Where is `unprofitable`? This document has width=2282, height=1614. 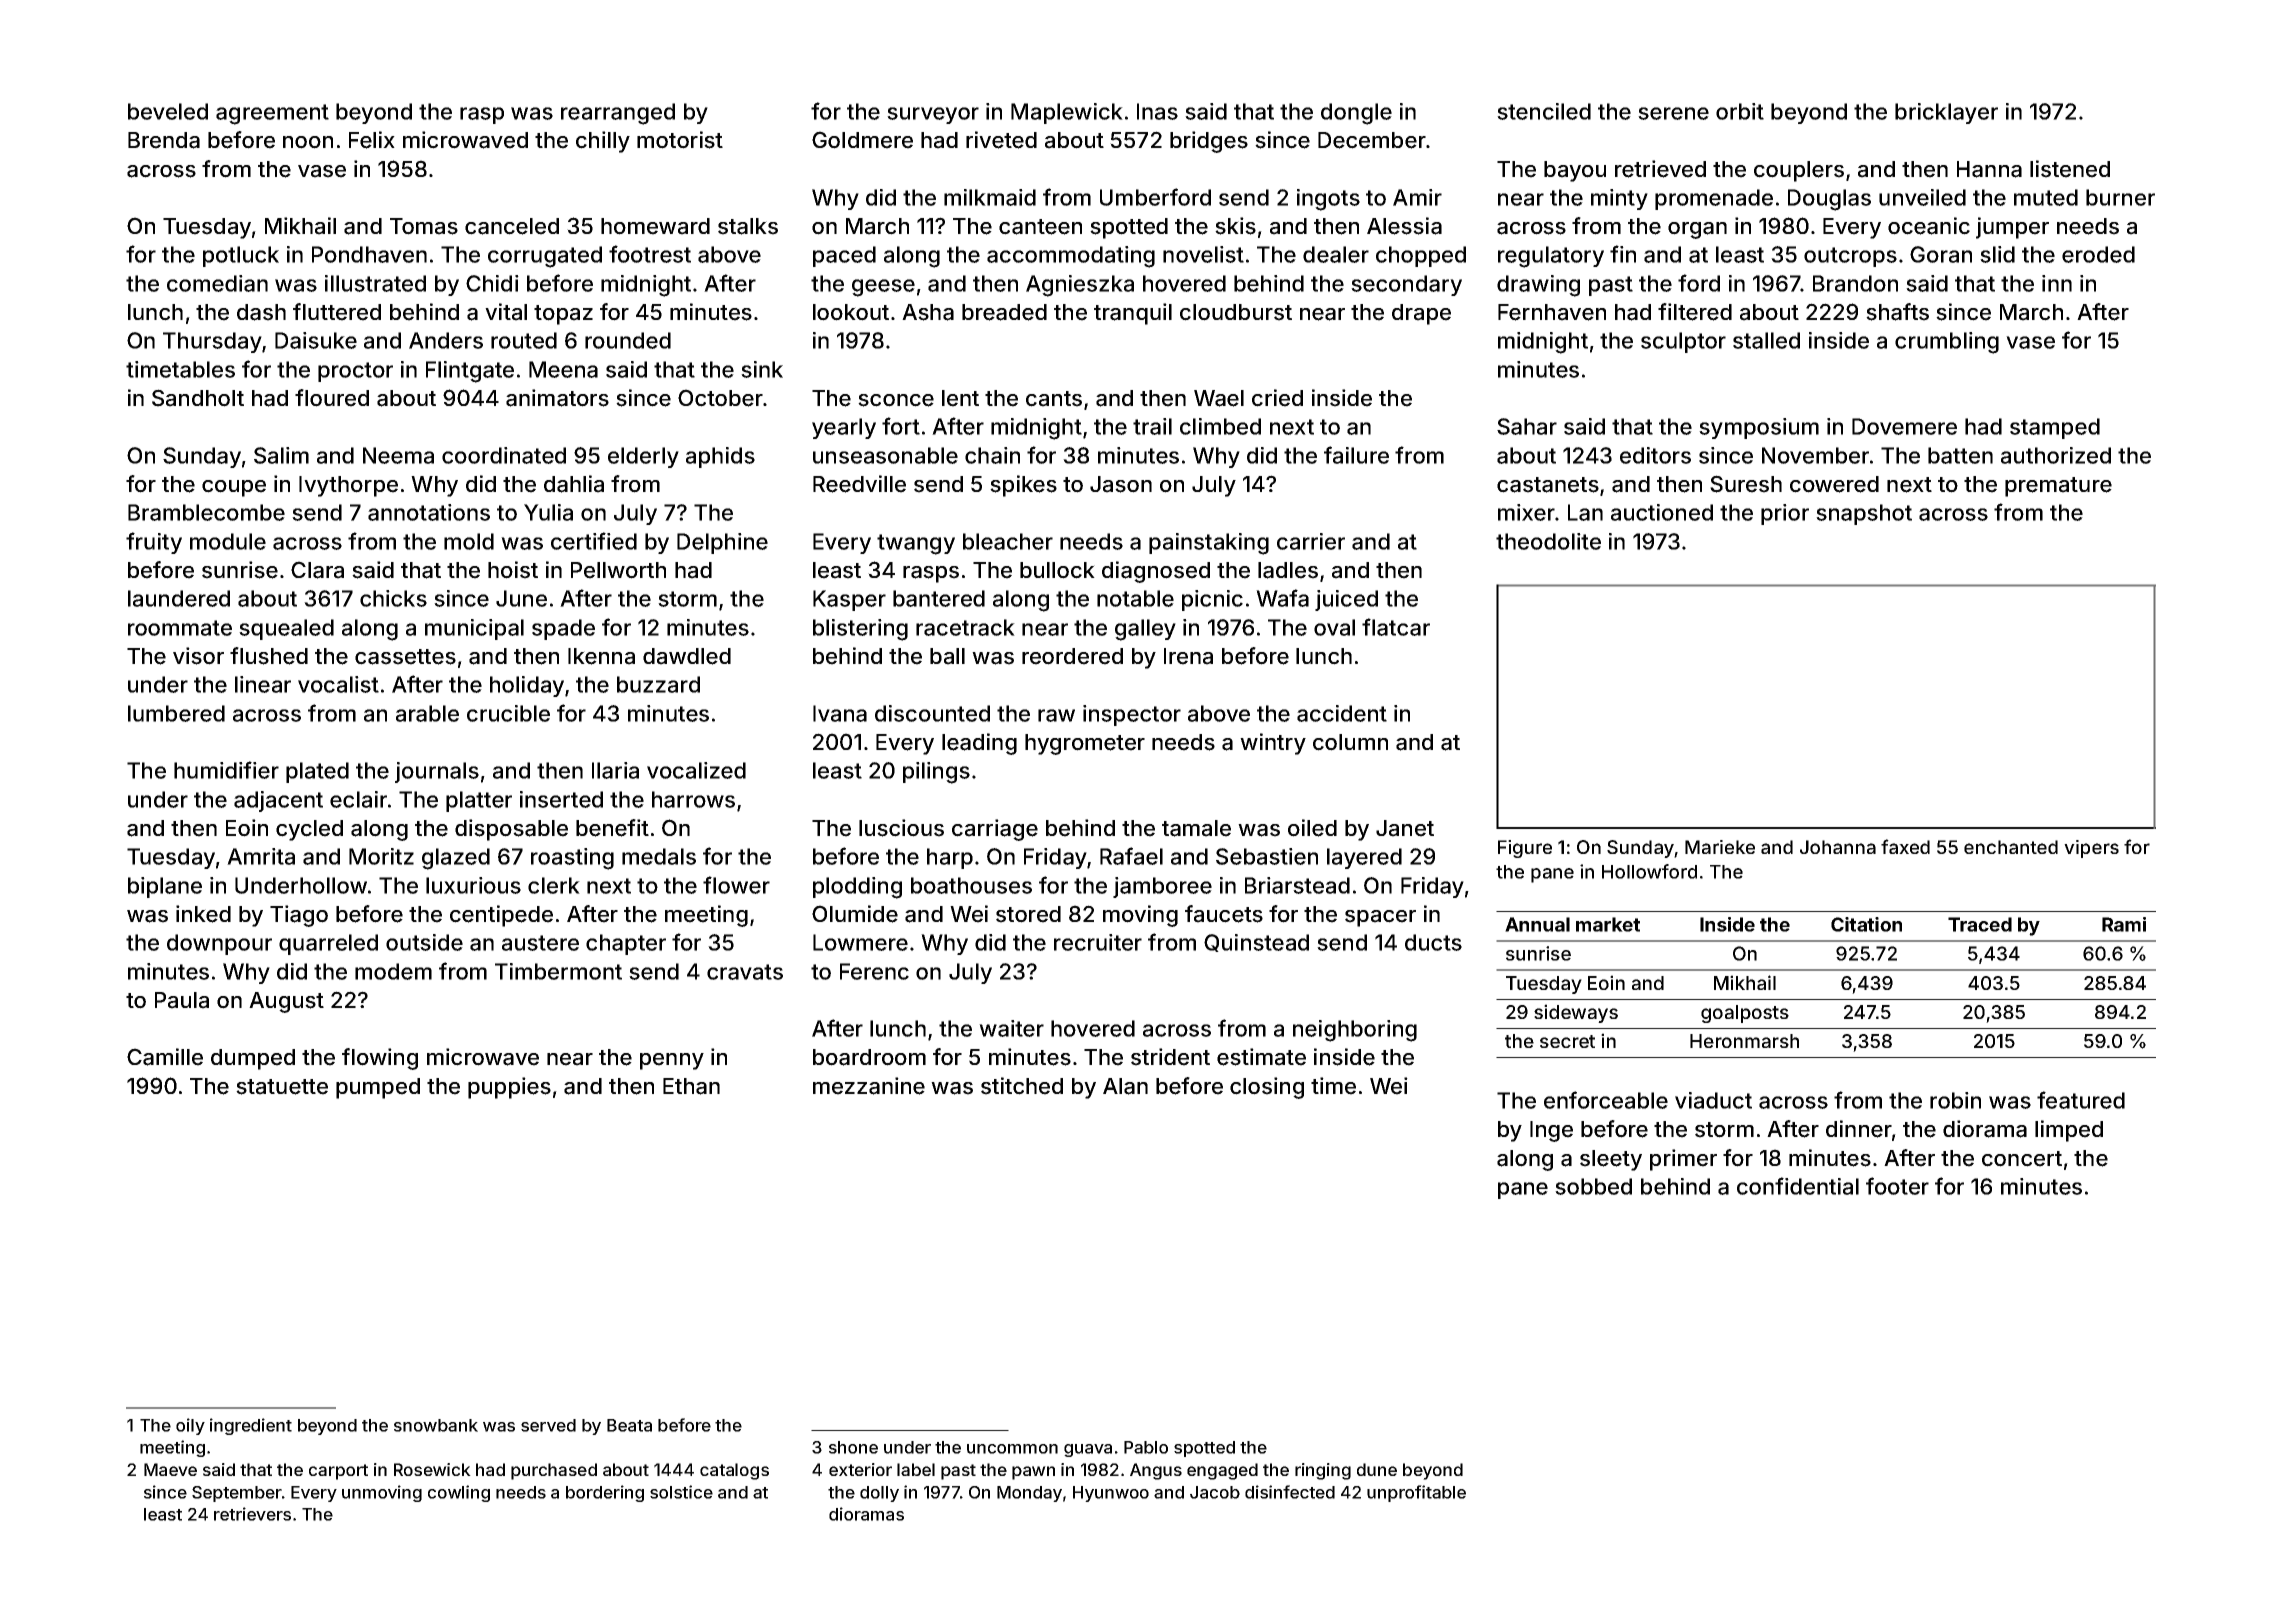 unprofitable is located at coordinates (1416, 1493).
